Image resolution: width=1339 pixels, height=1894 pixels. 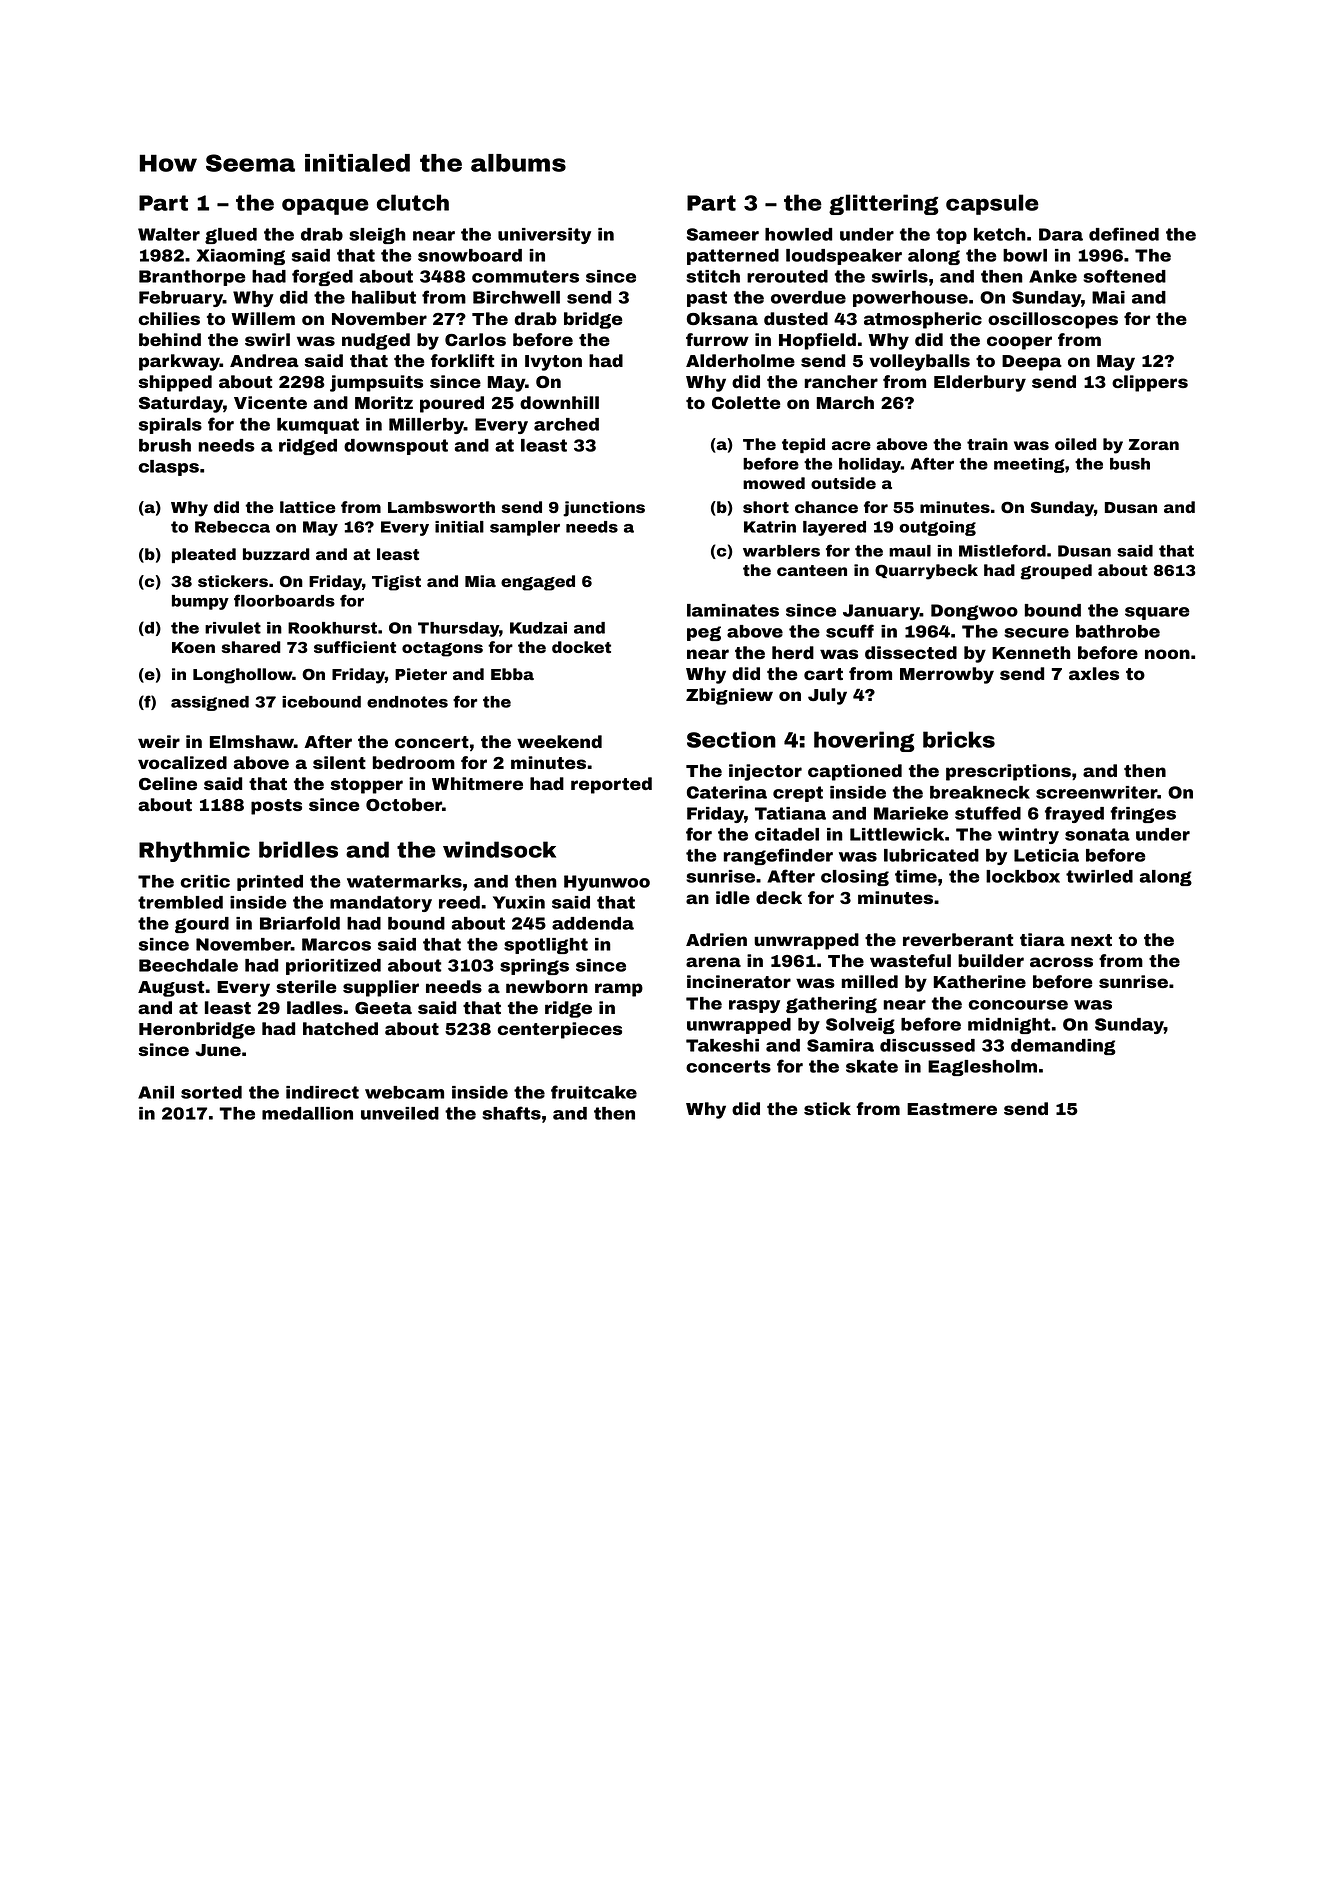 I want to click on critic, so click(x=205, y=881).
